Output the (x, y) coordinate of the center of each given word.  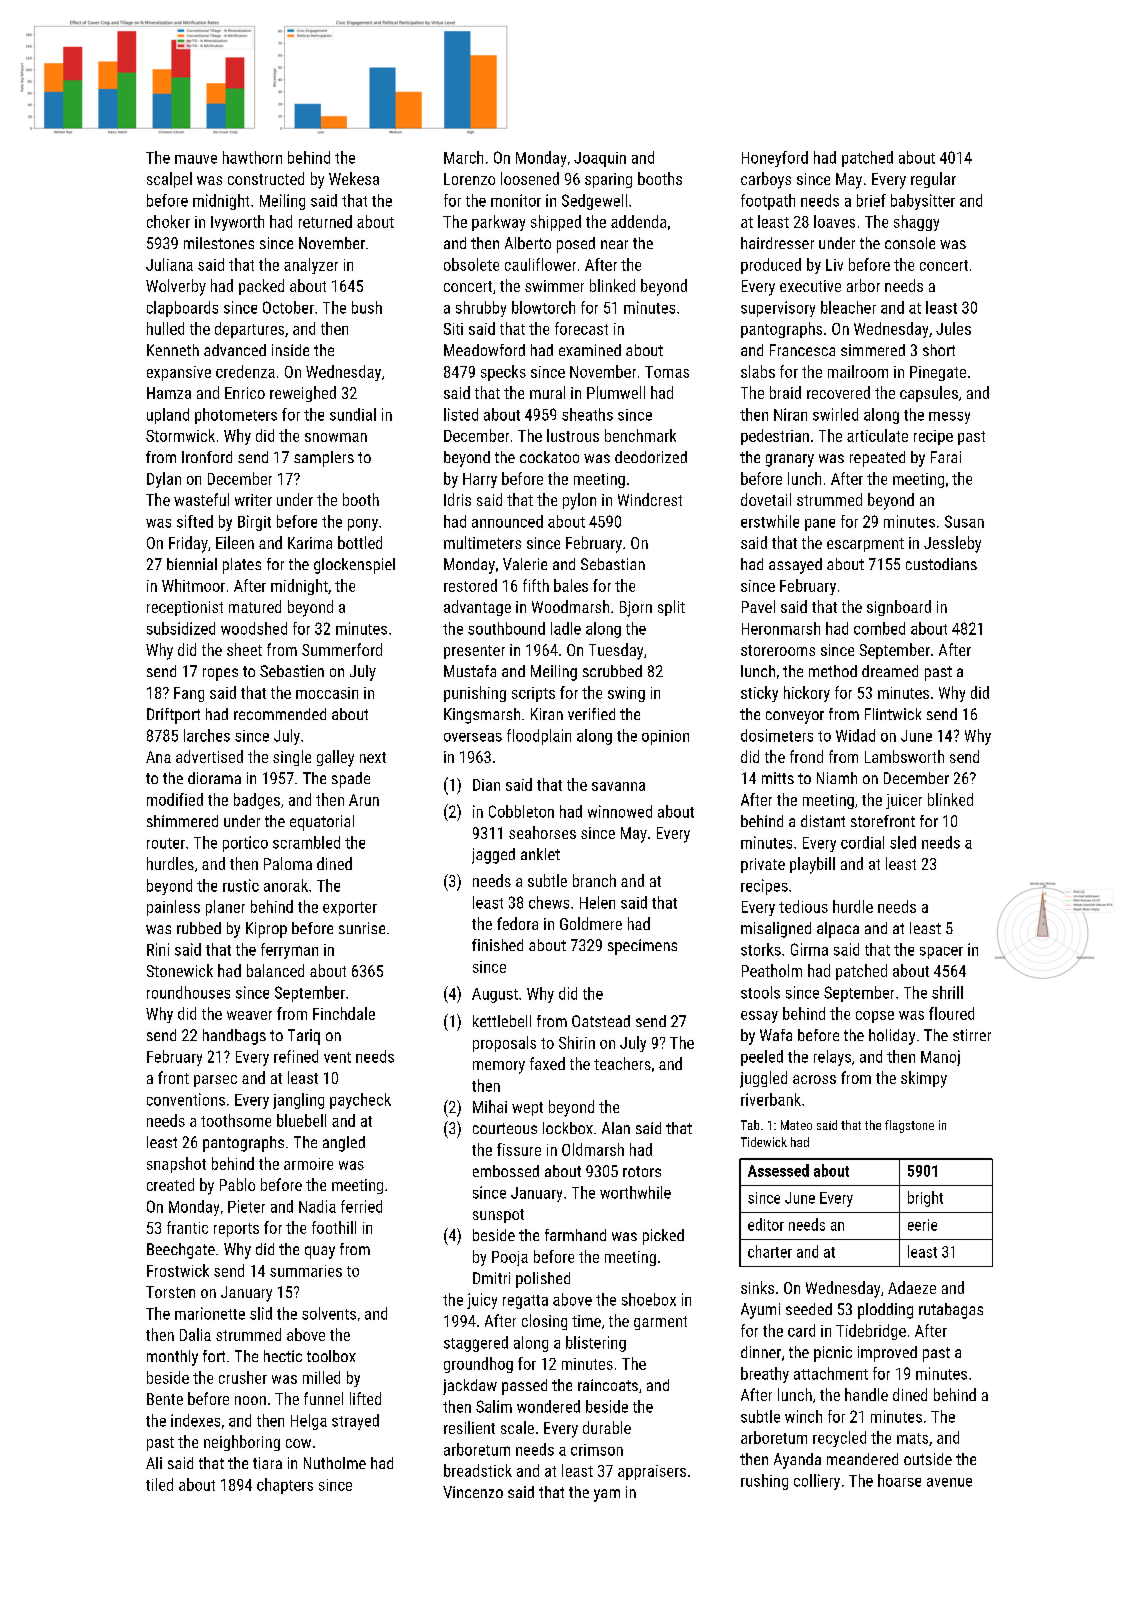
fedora (517, 923)
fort (214, 1356)
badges (257, 801)
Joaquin (600, 159)
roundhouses (188, 992)
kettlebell (502, 1021)
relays (832, 1058)
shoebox (649, 1299)
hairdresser (777, 243)
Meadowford (484, 350)
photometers (236, 416)
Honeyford (775, 159)
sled (903, 842)
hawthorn (252, 157)
